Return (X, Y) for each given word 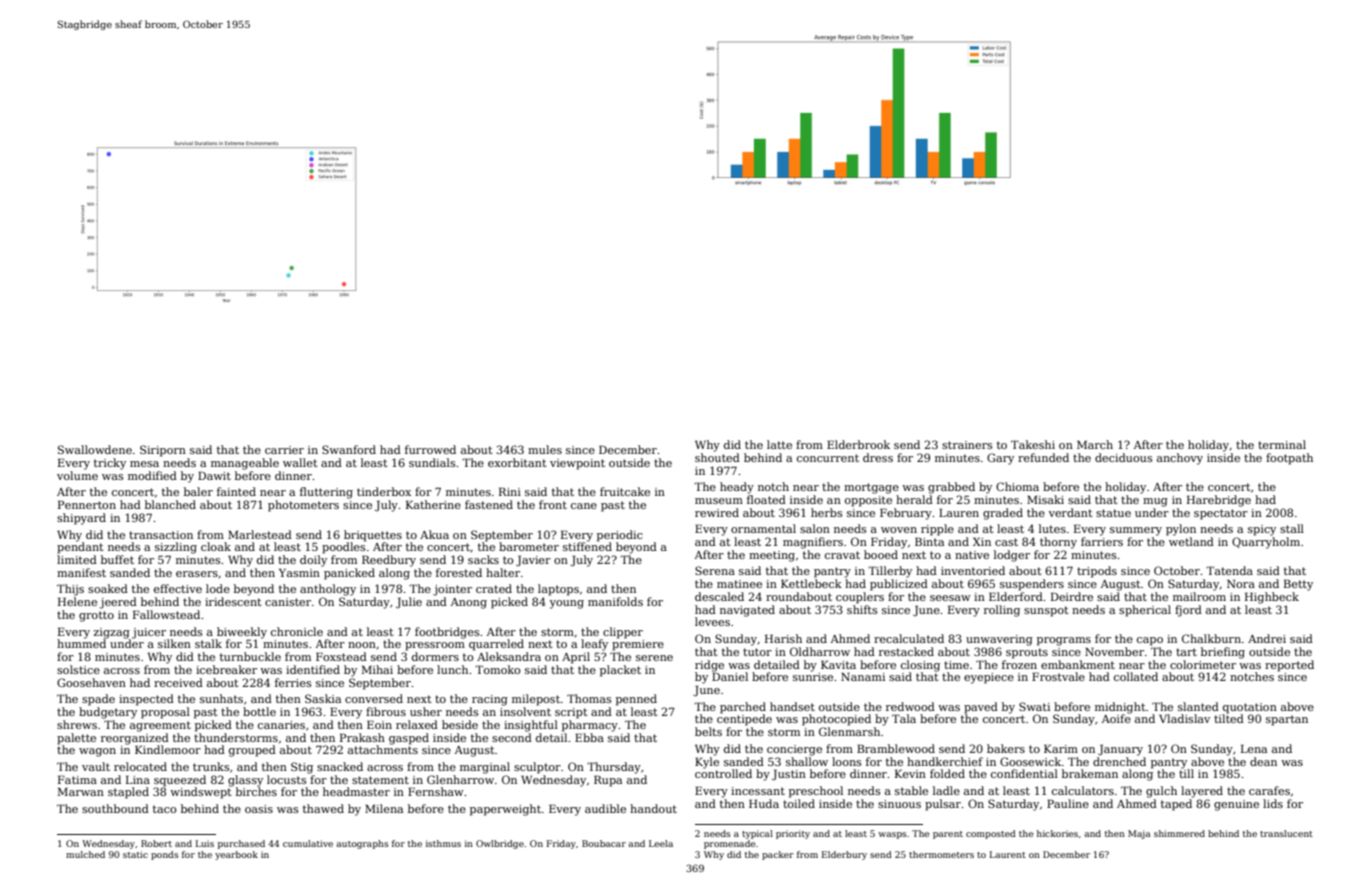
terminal (1282, 444)
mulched (85, 854)
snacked (340, 766)
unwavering (999, 640)
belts (708, 731)
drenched (1119, 761)
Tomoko (498, 669)
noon (362, 645)
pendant (80, 548)
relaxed (417, 724)
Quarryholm (1266, 543)
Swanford (349, 449)
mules (545, 449)
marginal (485, 768)
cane (584, 506)
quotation (1250, 708)
